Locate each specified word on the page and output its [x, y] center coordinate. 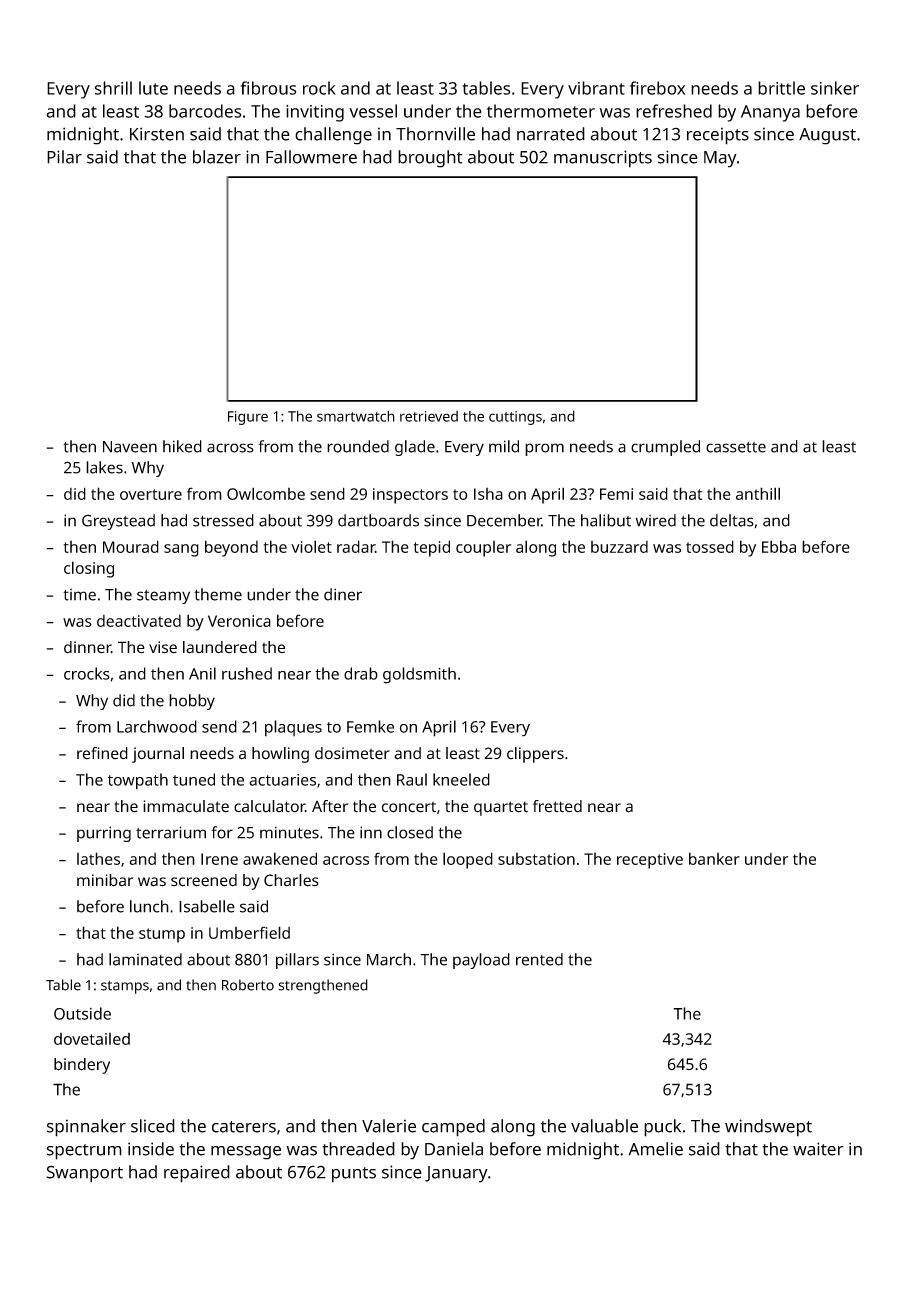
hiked [182, 446]
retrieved [429, 416]
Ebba [779, 546]
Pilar [64, 157]
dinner [87, 647]
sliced [153, 1126]
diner [343, 594]
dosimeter [352, 753]
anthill [758, 493]
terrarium [171, 832]
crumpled [665, 448]
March [389, 959]
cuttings [515, 418]
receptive [650, 861]
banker [714, 858]
